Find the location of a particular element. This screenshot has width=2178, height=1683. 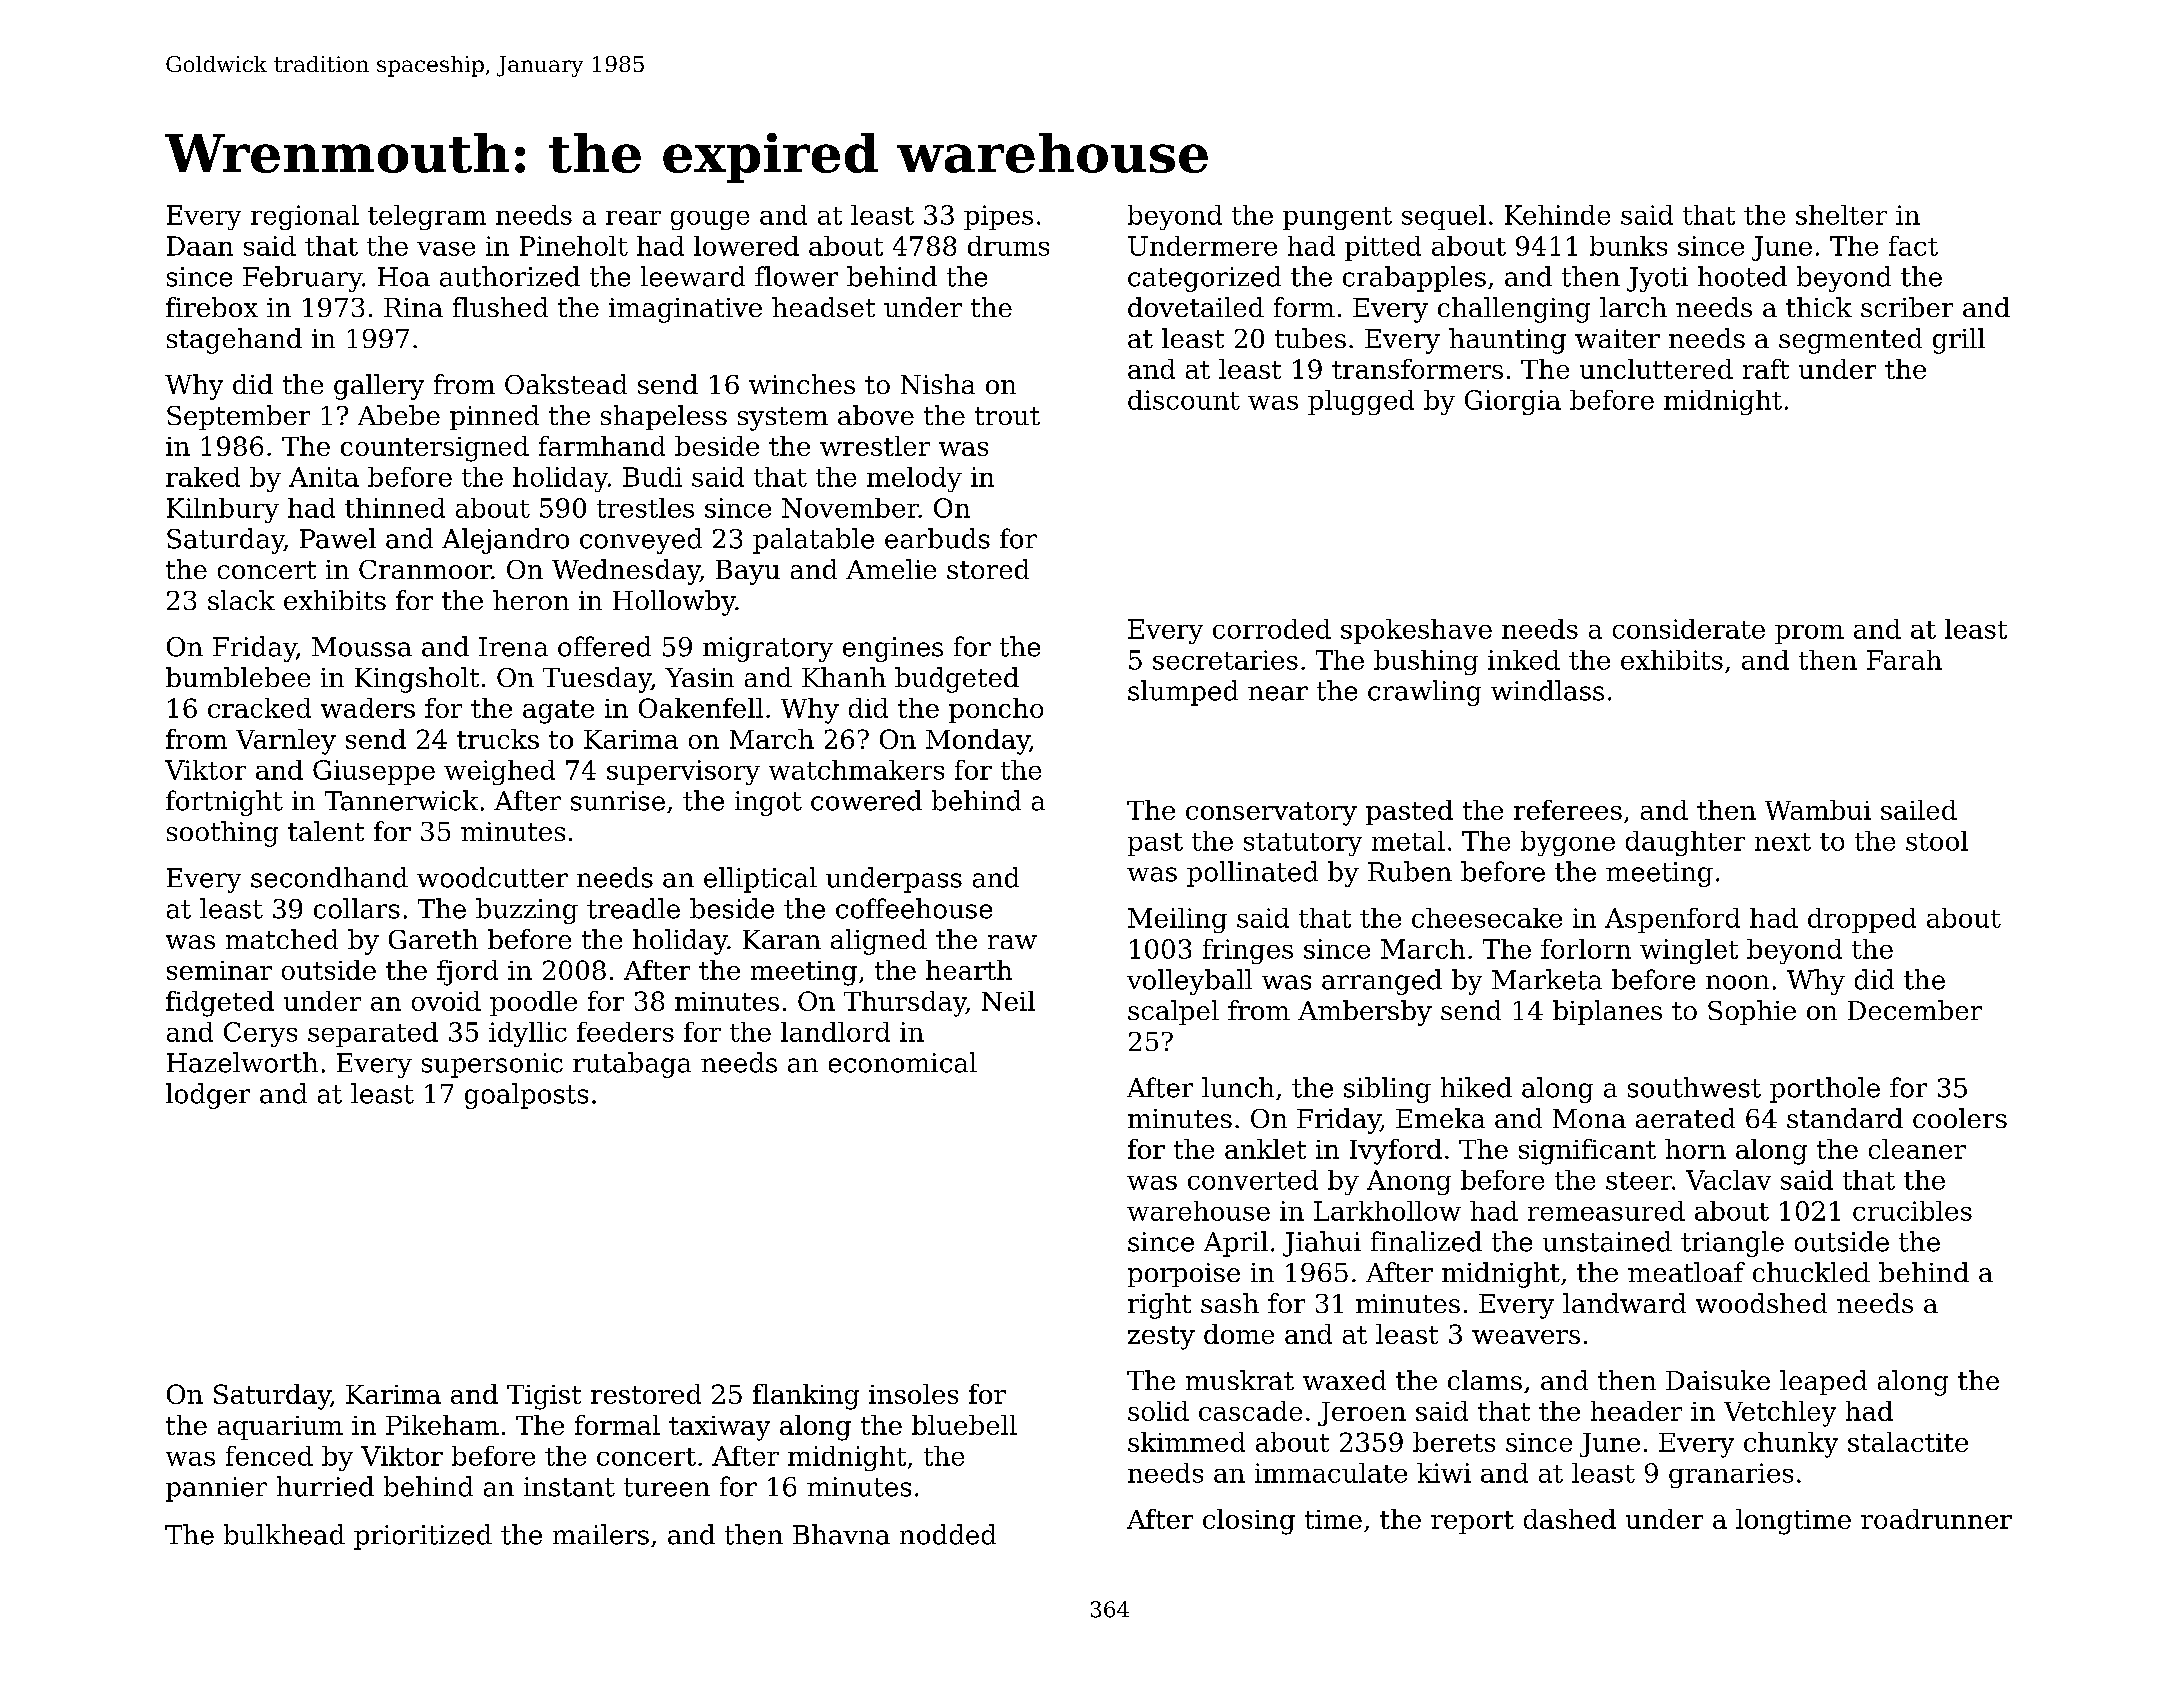

prioritized is located at coordinates (423, 1537).
